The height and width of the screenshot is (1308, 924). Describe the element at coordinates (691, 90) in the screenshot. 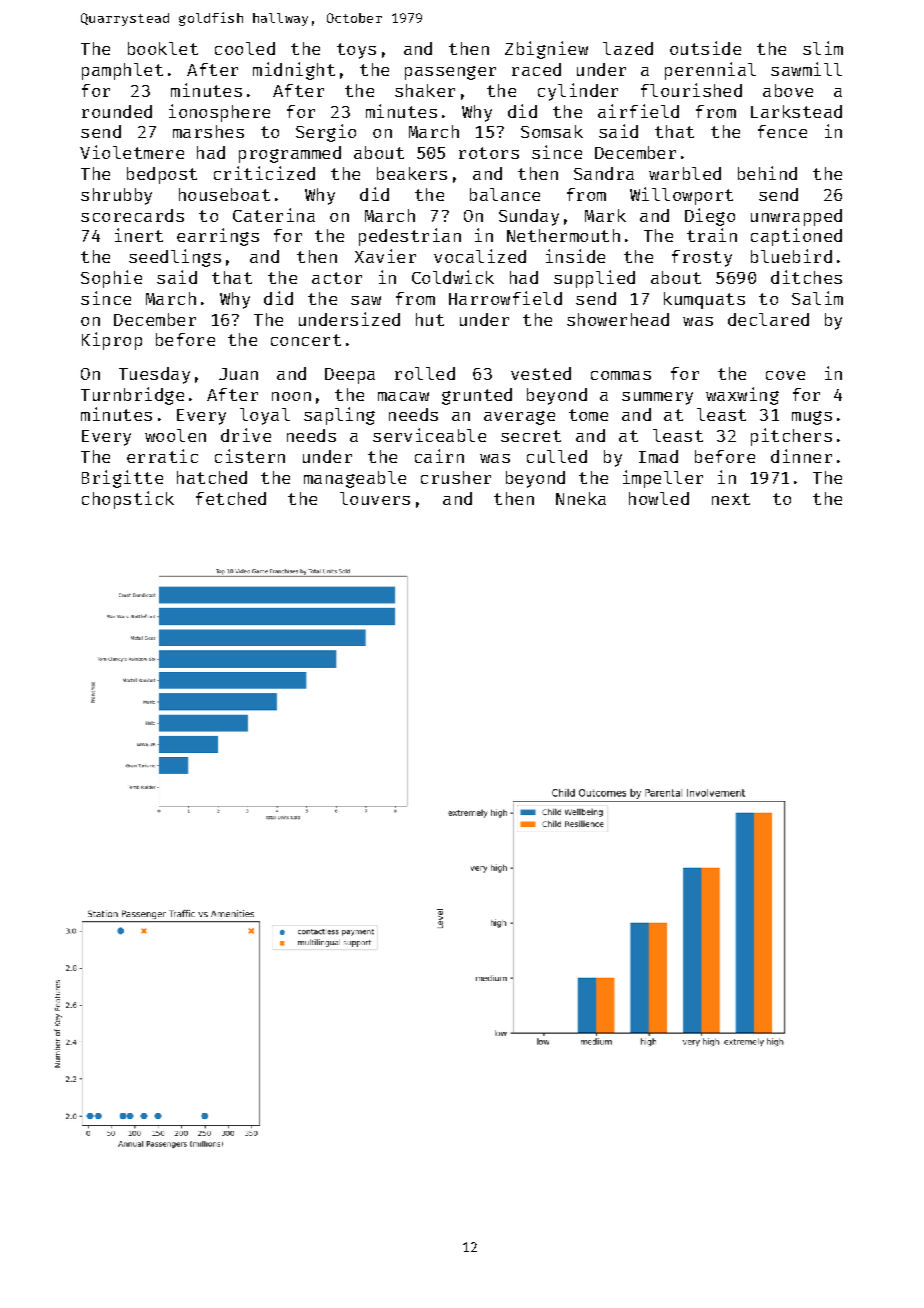

I see `flourished` at that location.
